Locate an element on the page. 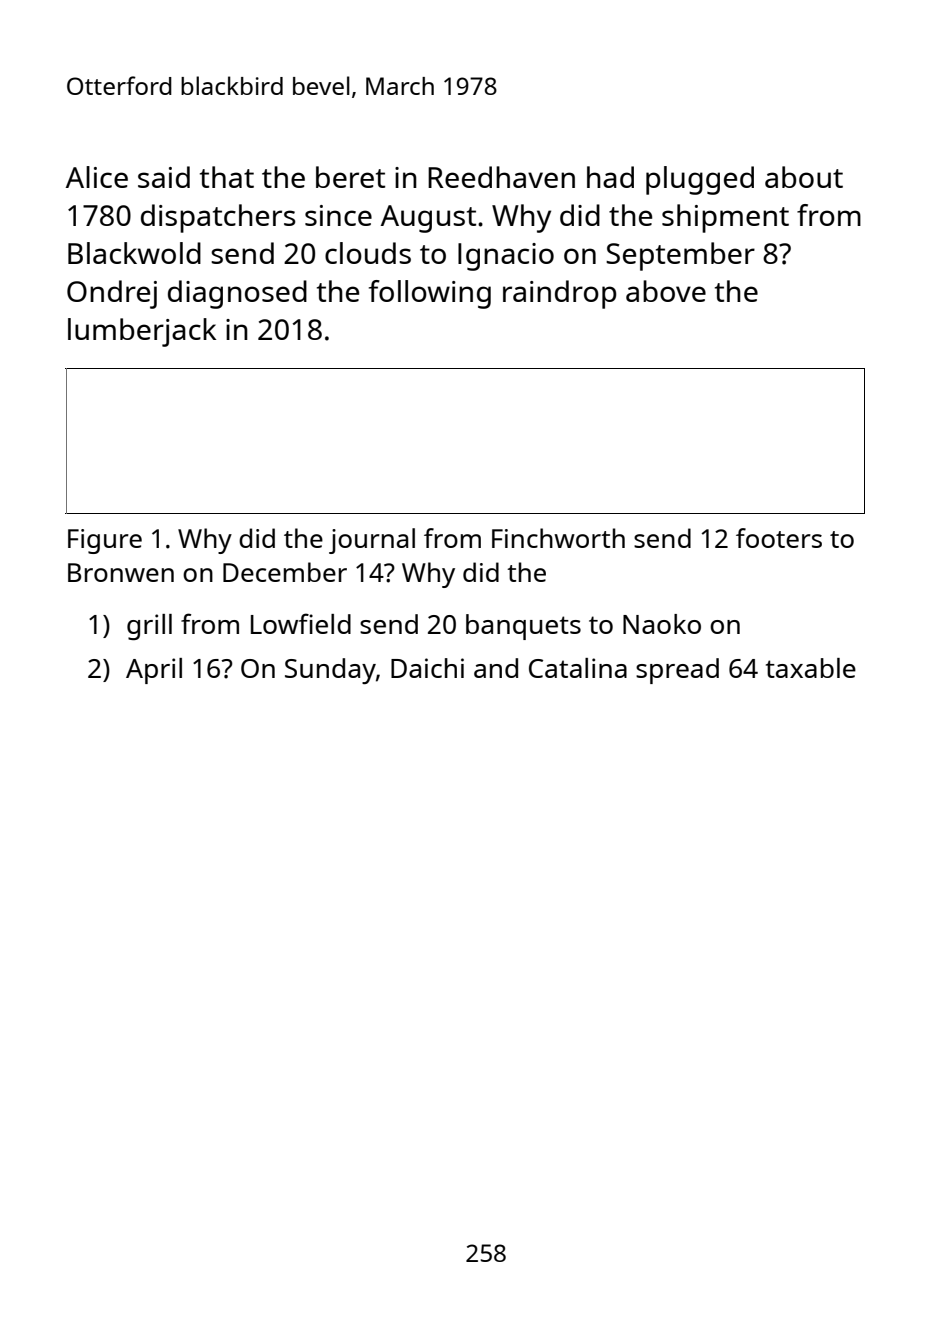 The width and height of the document is (931, 1321). above is located at coordinates (666, 291).
